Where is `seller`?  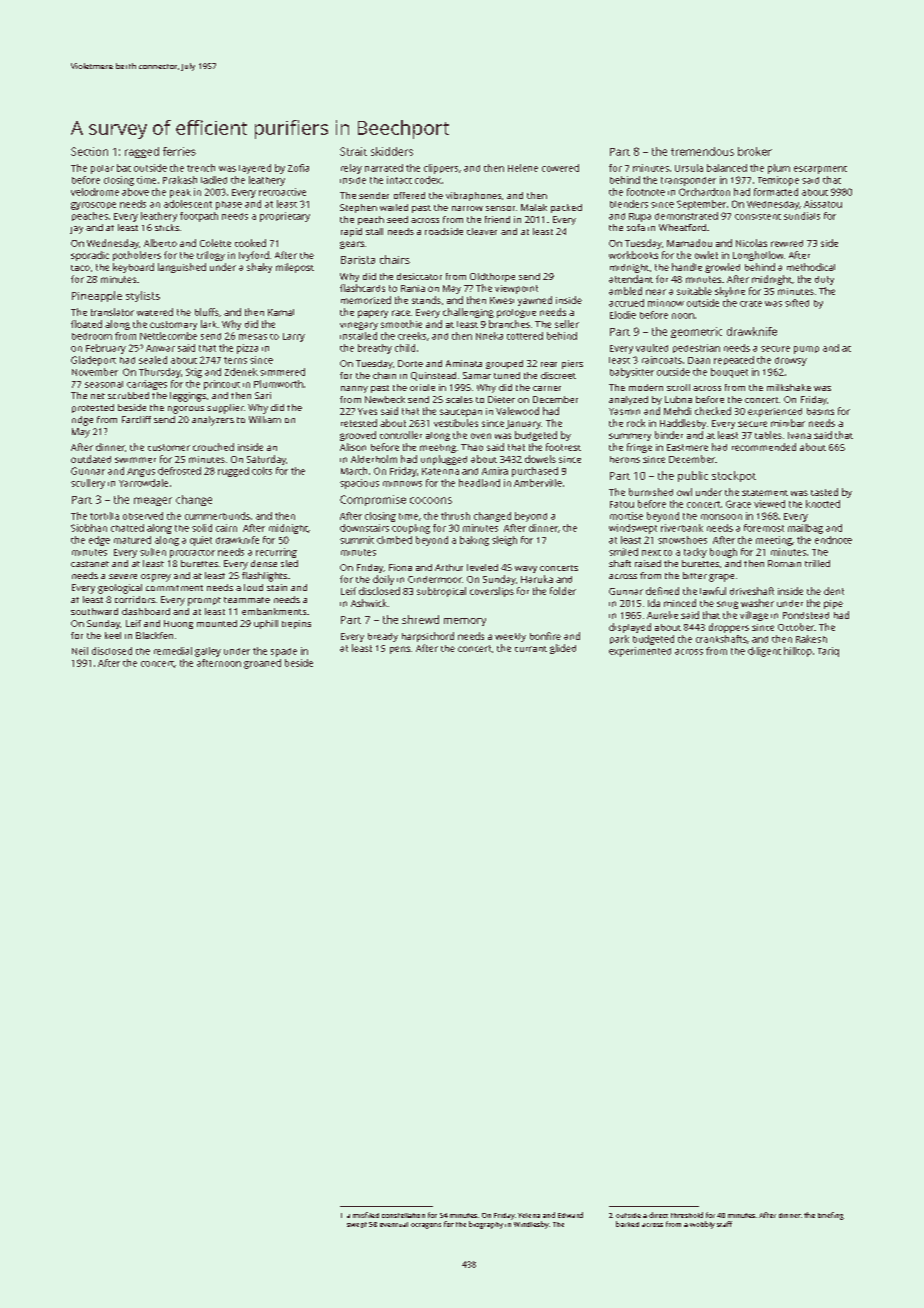
seller is located at coordinates (567, 324).
